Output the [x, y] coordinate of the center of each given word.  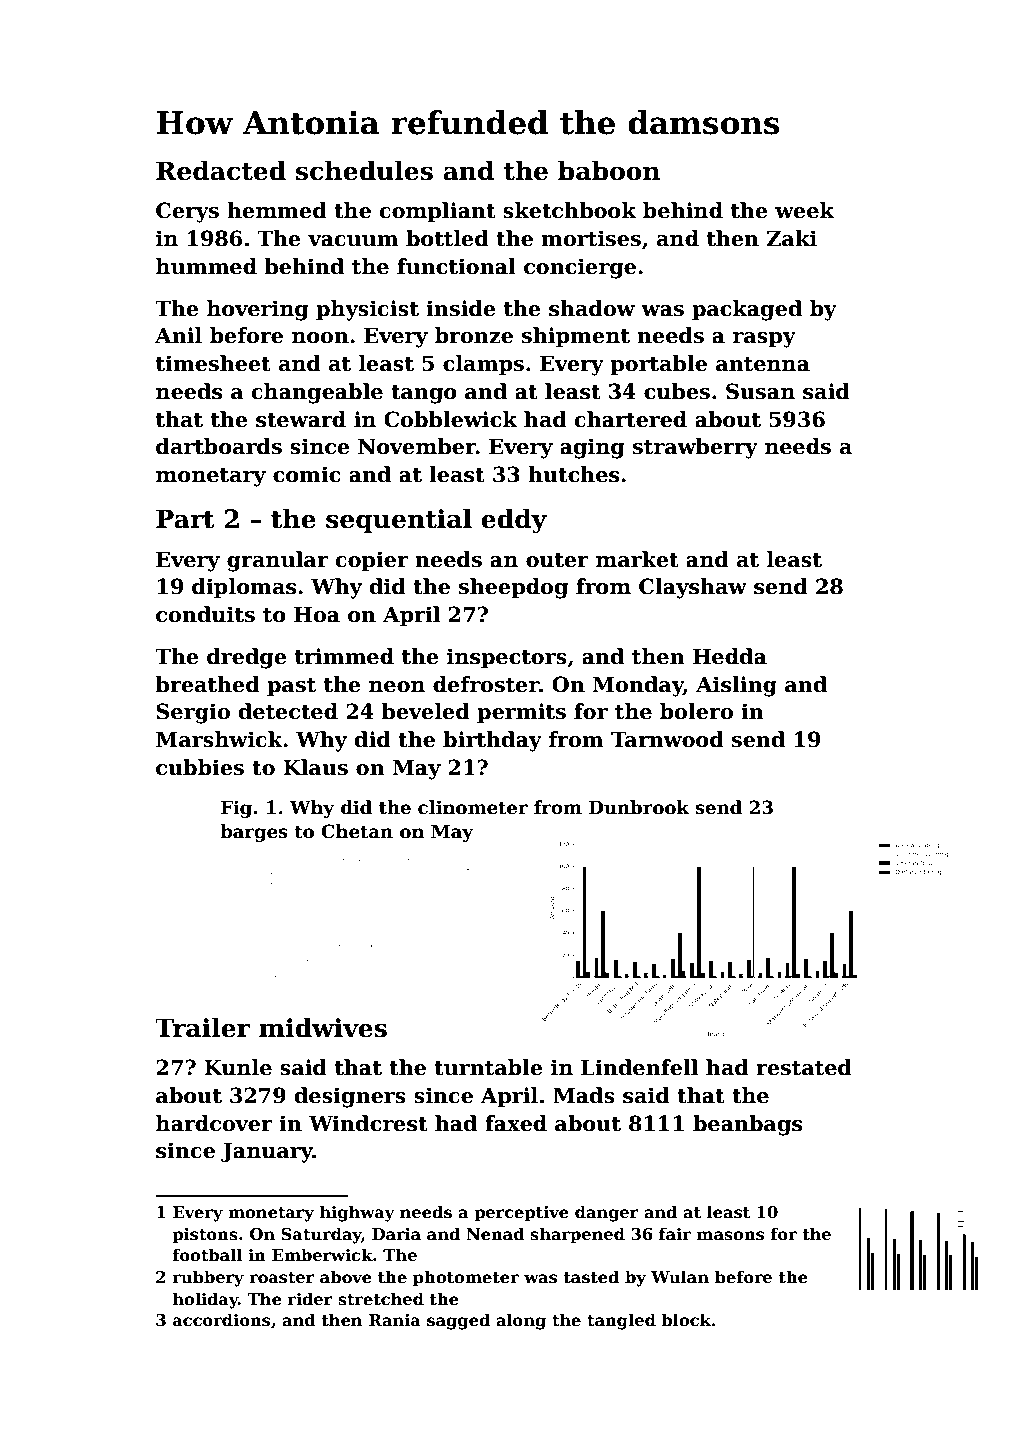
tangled [621, 1321]
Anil [178, 335]
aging [592, 448]
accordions [221, 1320]
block [686, 1320]
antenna [763, 364]
